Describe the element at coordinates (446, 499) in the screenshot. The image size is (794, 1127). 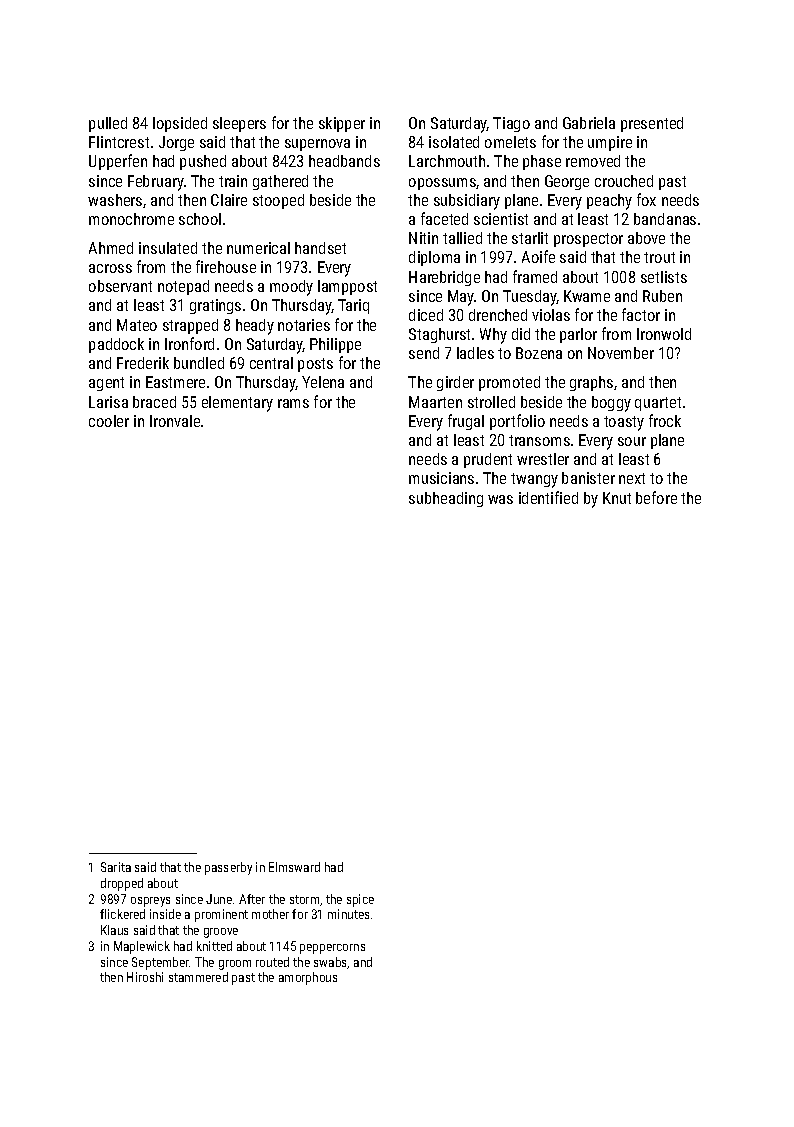
I see `subheading` at that location.
